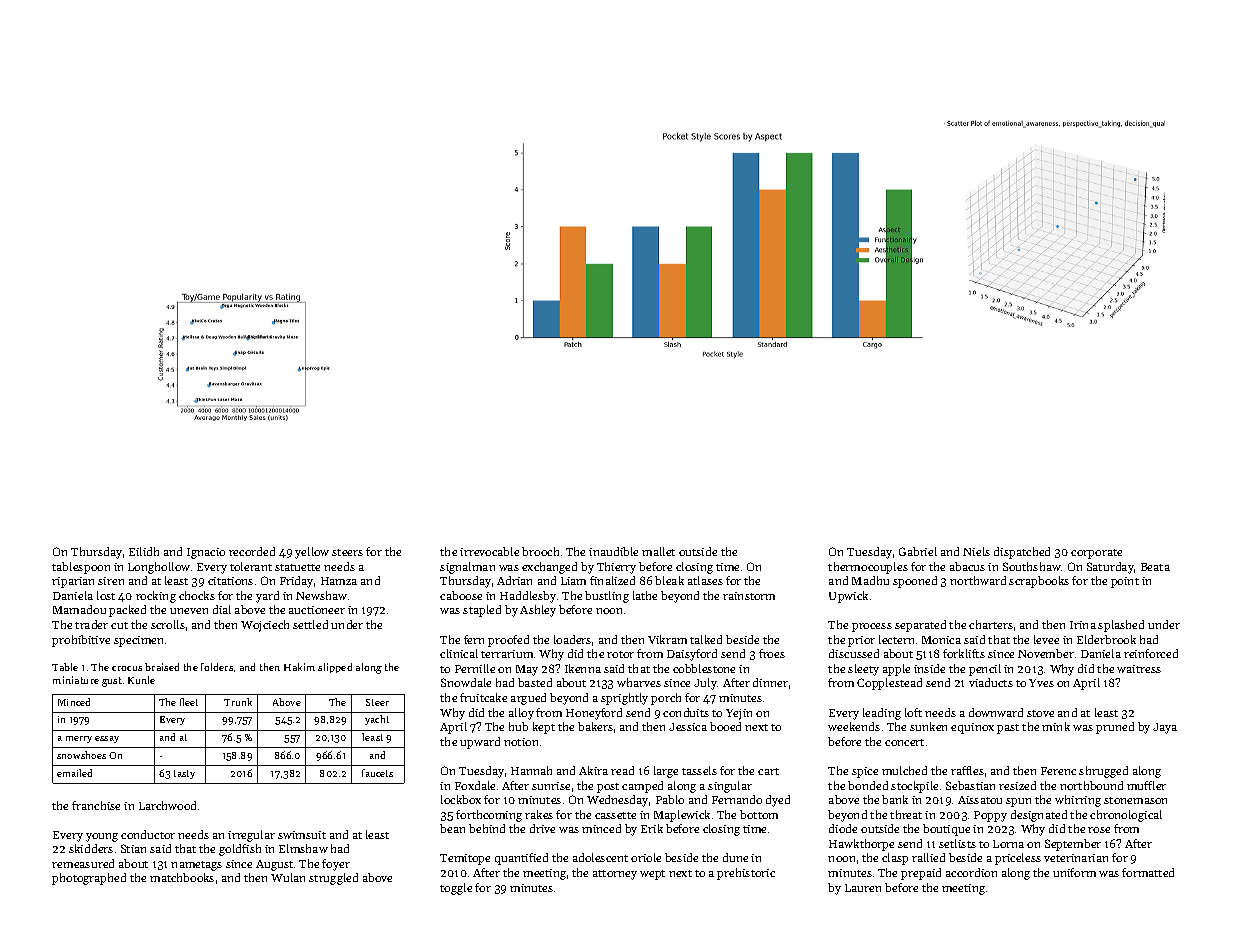 The height and width of the page is (952, 1233). What do you see at coordinates (1074, 872) in the page?
I see `uniform` at bounding box center [1074, 872].
